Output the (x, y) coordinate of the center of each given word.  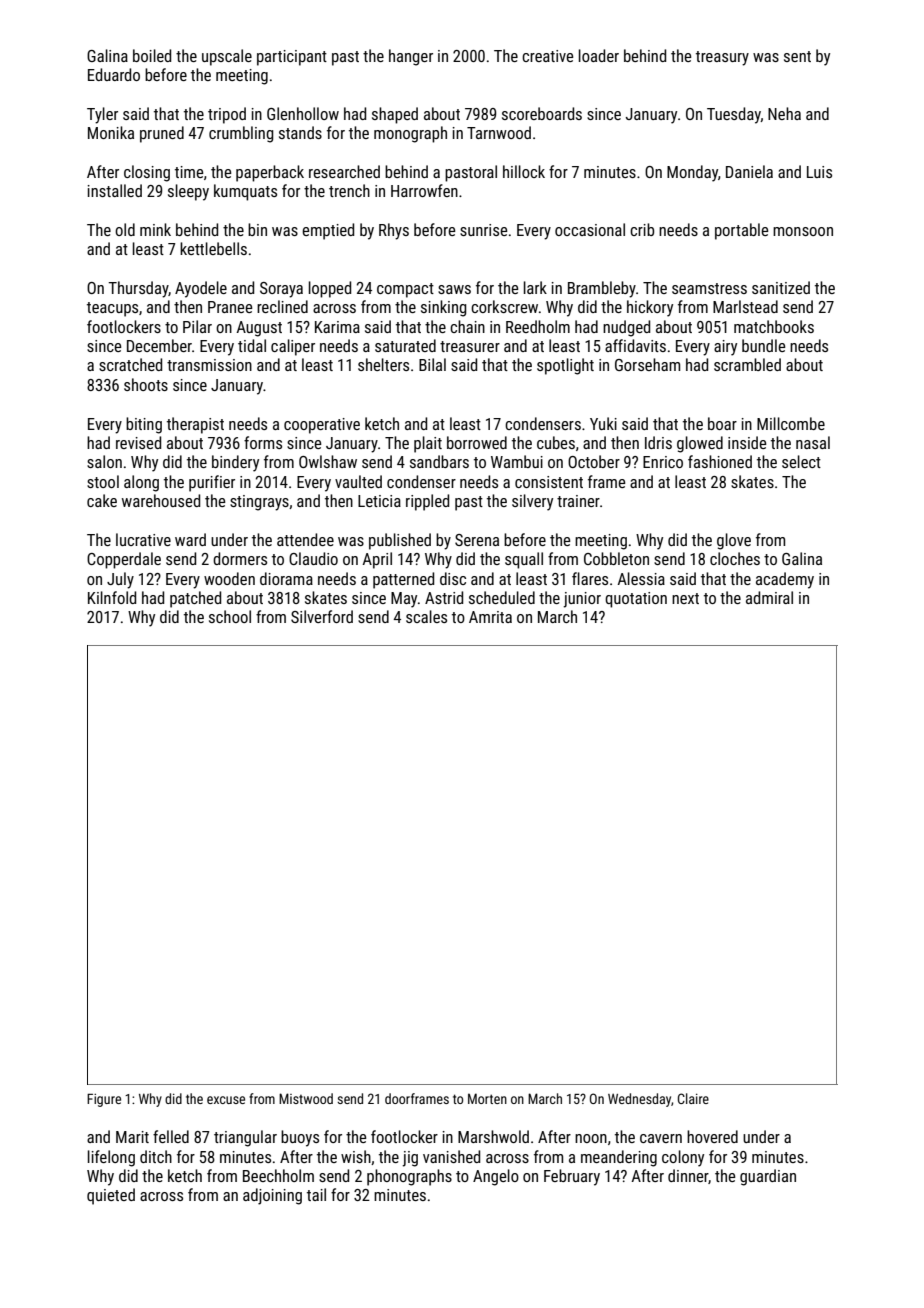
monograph (410, 134)
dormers (240, 558)
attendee (305, 539)
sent (797, 56)
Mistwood (306, 1098)
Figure (104, 1100)
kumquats (245, 192)
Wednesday (639, 1100)
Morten (487, 1098)
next (685, 598)
